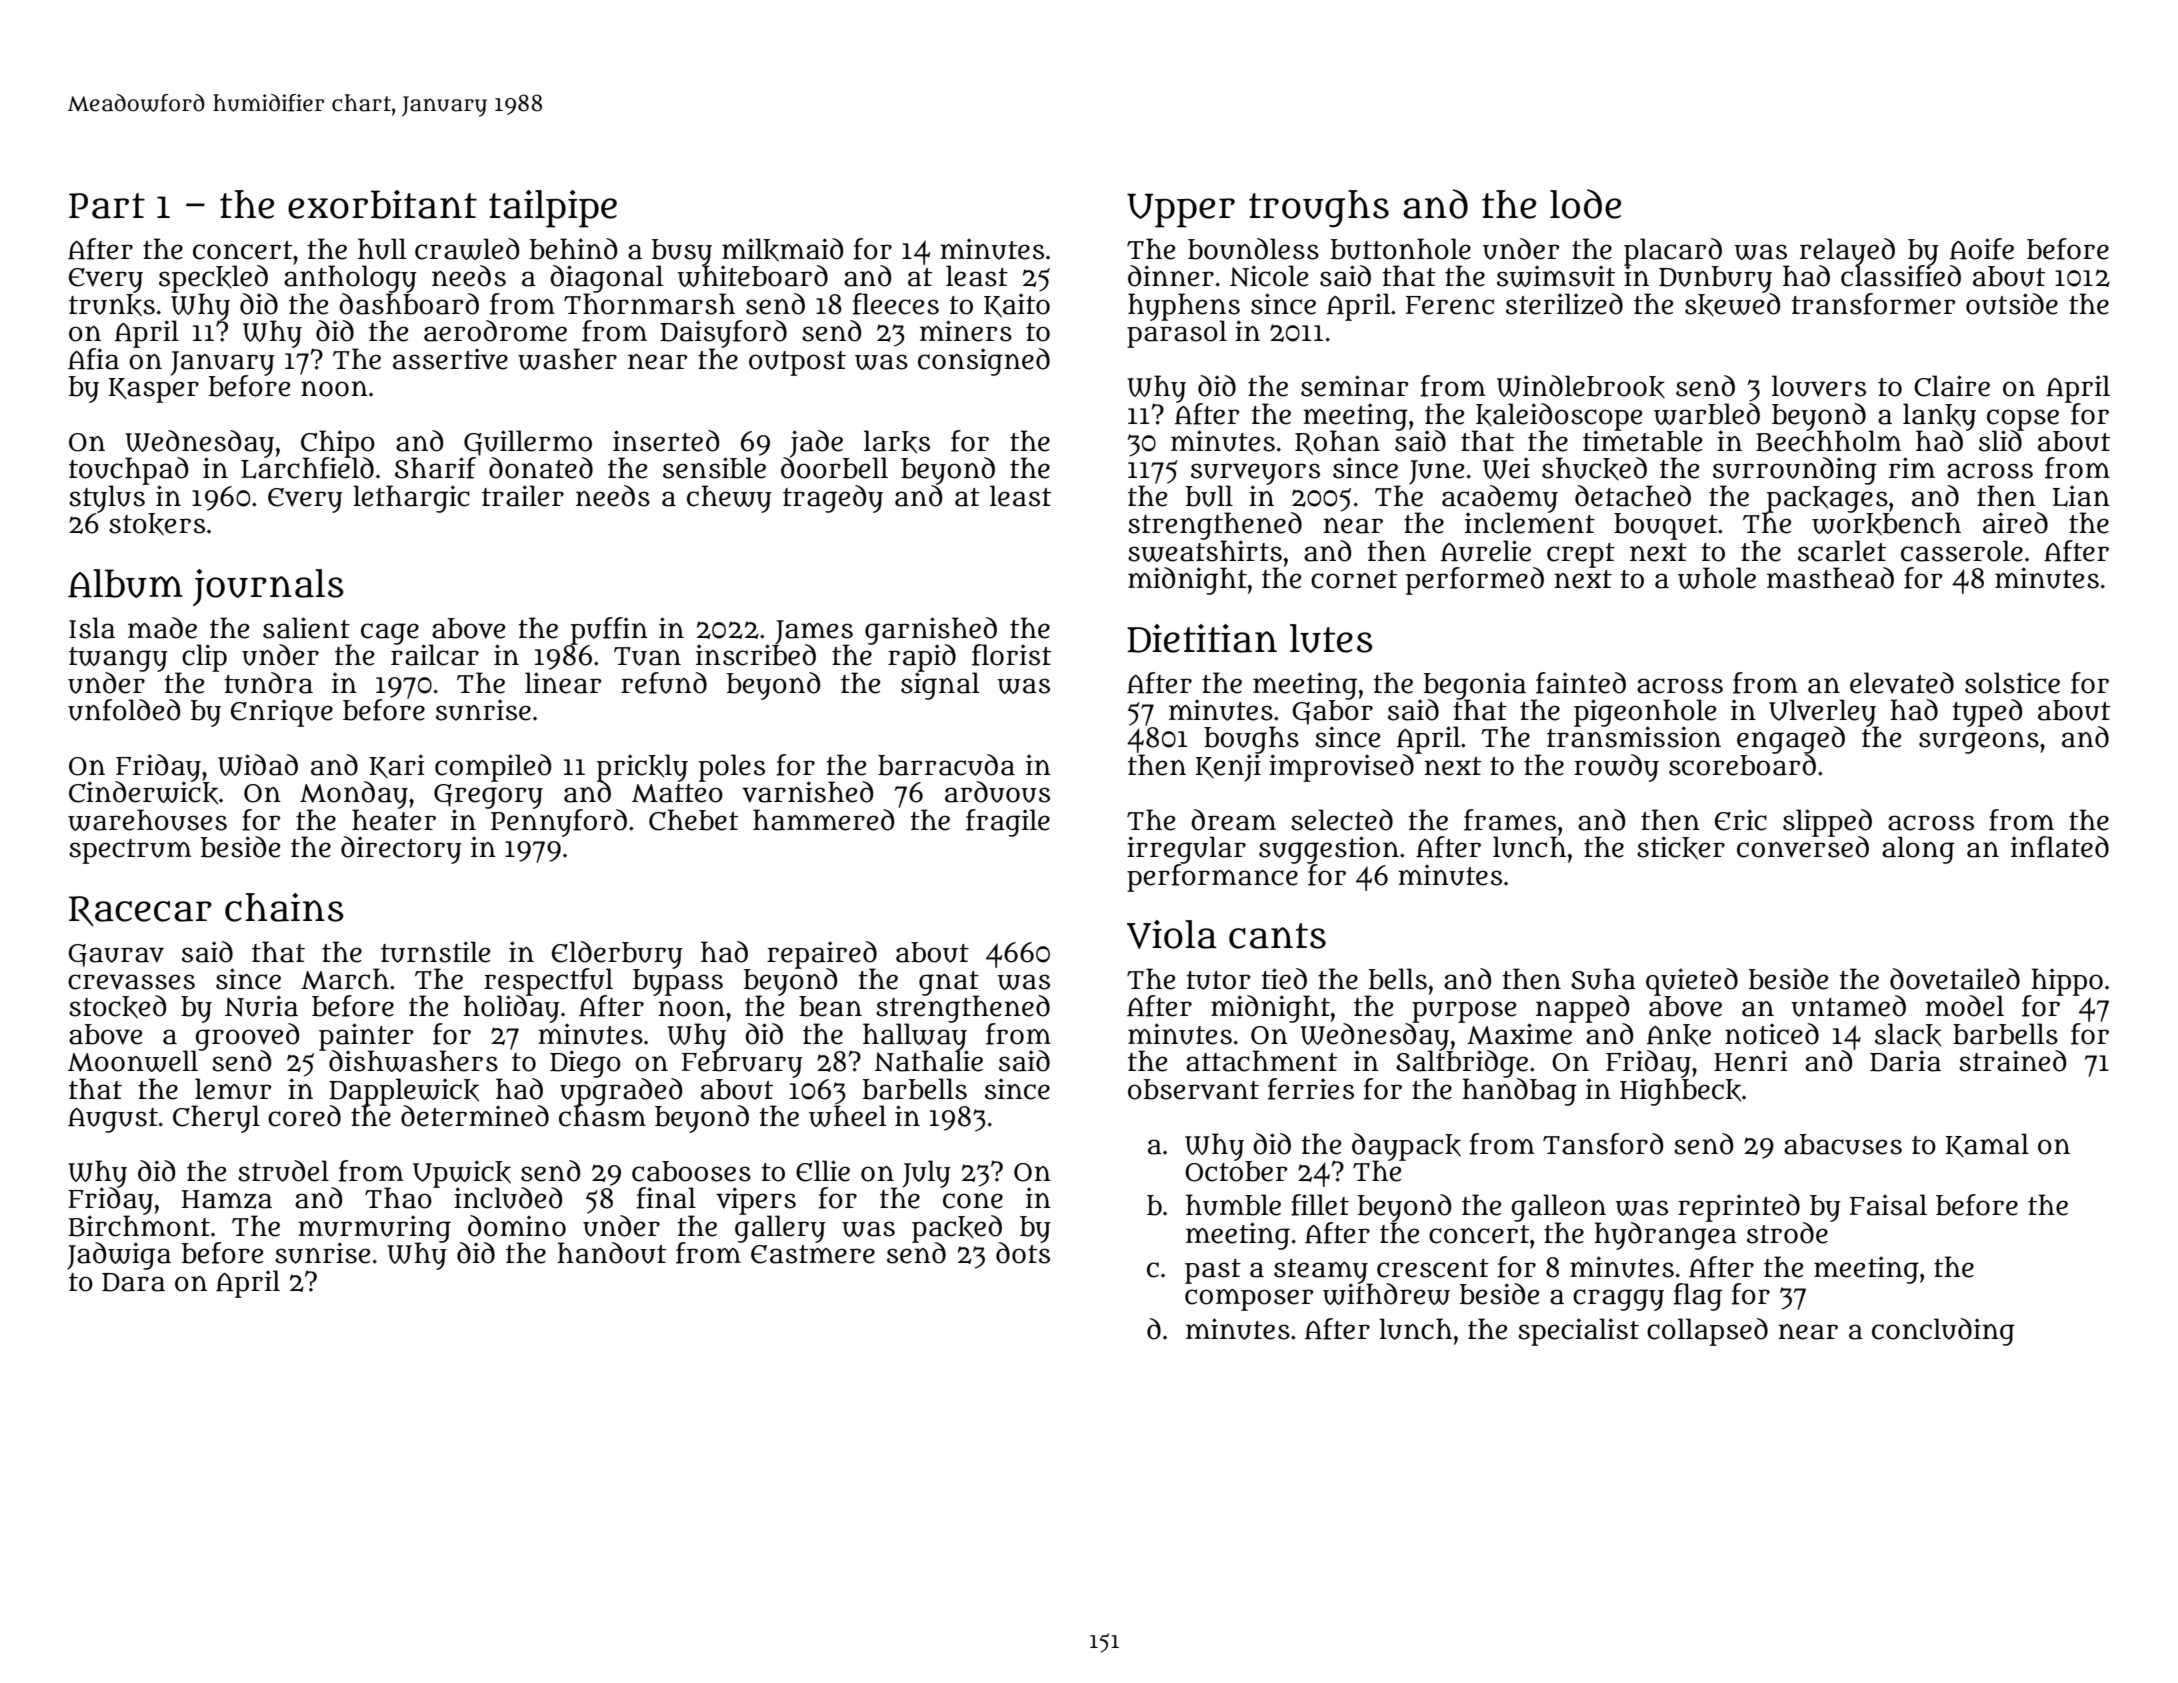 Image resolution: width=2178 pixels, height=1683 pixels. I want to click on Part, so click(107, 206).
